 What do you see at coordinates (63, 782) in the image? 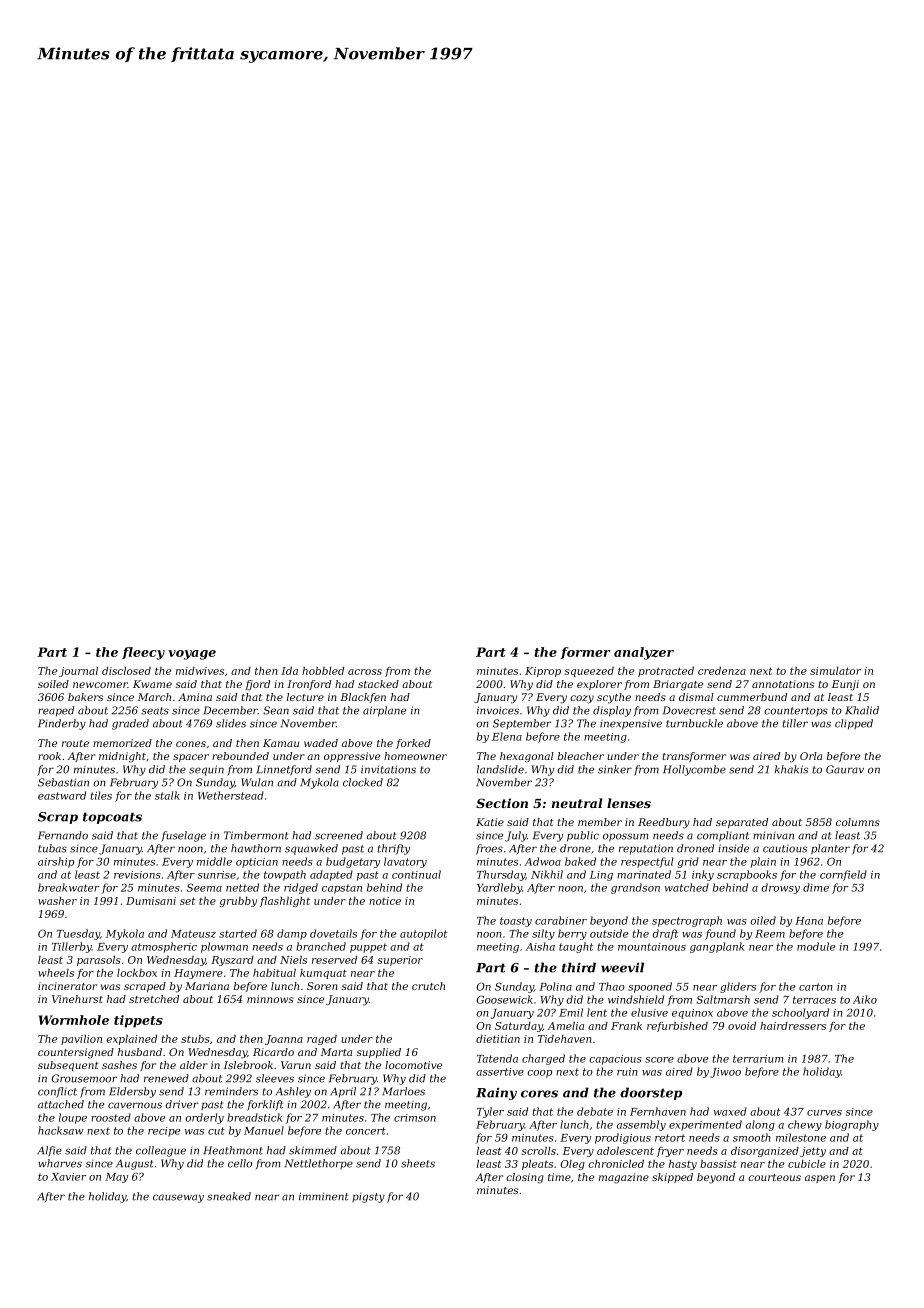
I see `Sebastian` at bounding box center [63, 782].
